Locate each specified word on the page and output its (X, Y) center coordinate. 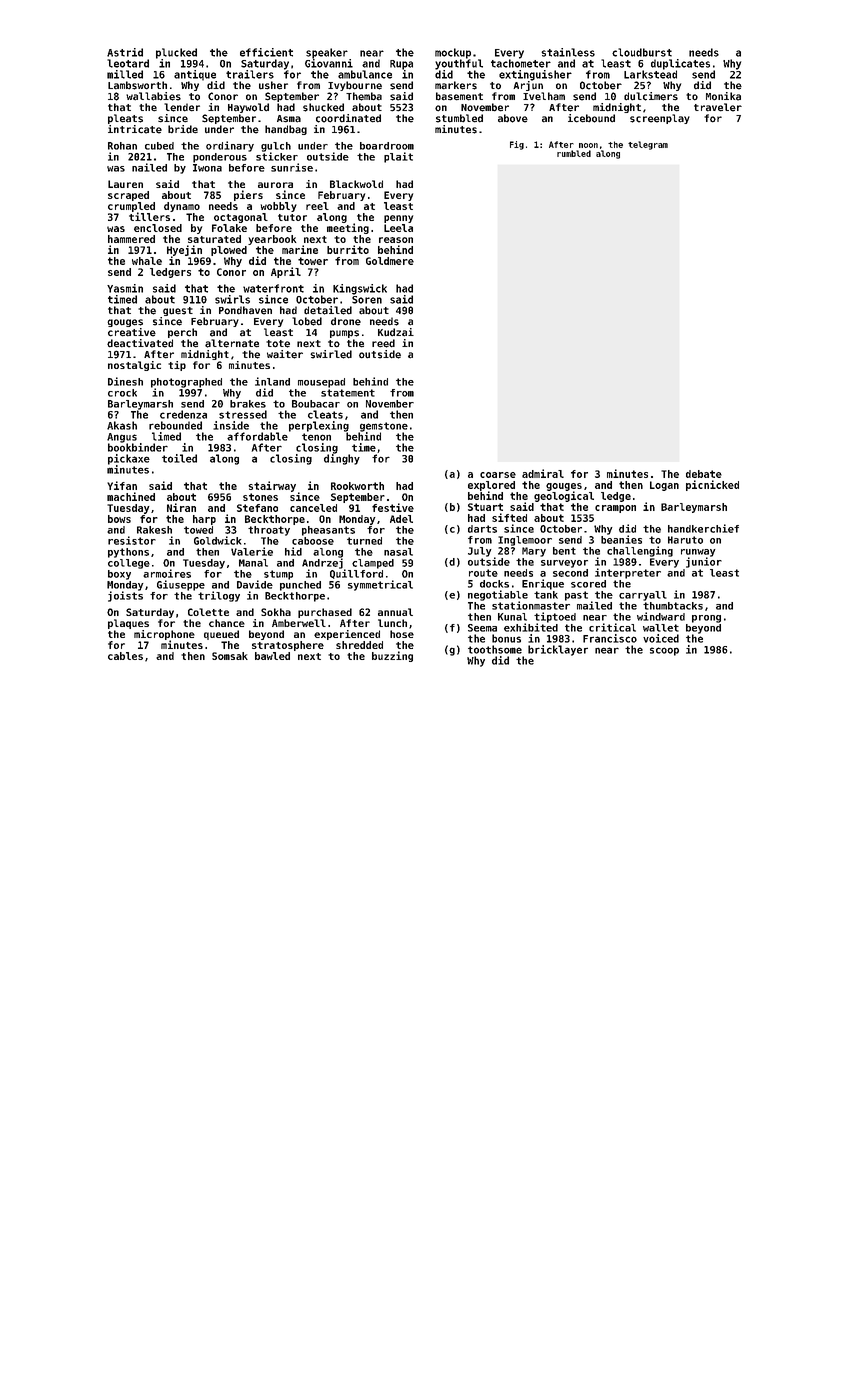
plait (398, 157)
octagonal (241, 218)
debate (704, 474)
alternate (232, 343)
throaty (269, 531)
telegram (648, 145)
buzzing (392, 656)
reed (383, 343)
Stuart (485, 507)
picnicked (712, 485)
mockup (453, 53)
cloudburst (642, 52)
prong (706, 619)
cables (125, 656)
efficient (266, 52)
